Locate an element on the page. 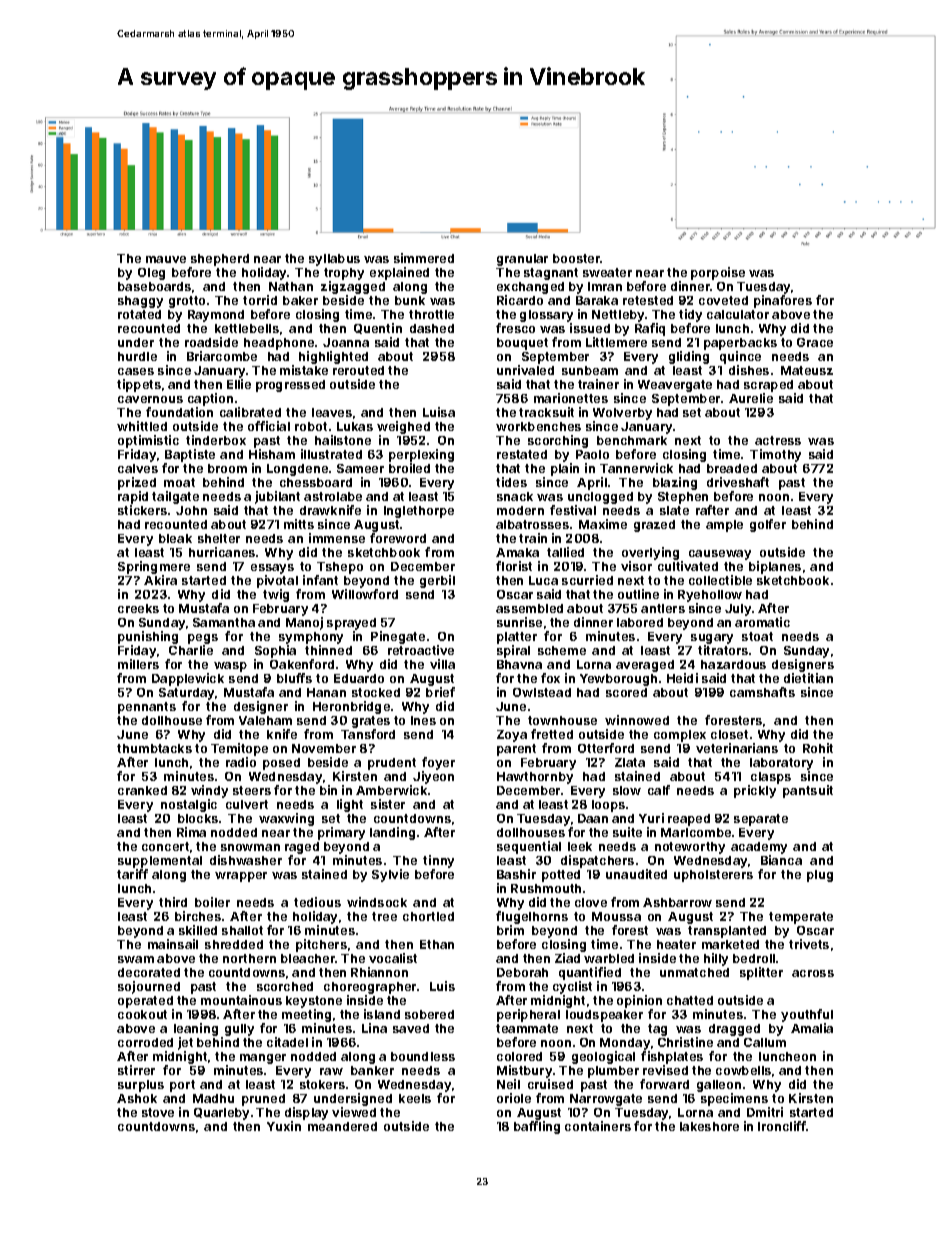 This image has width=952, height=1233. gully is located at coordinates (239, 1030).
